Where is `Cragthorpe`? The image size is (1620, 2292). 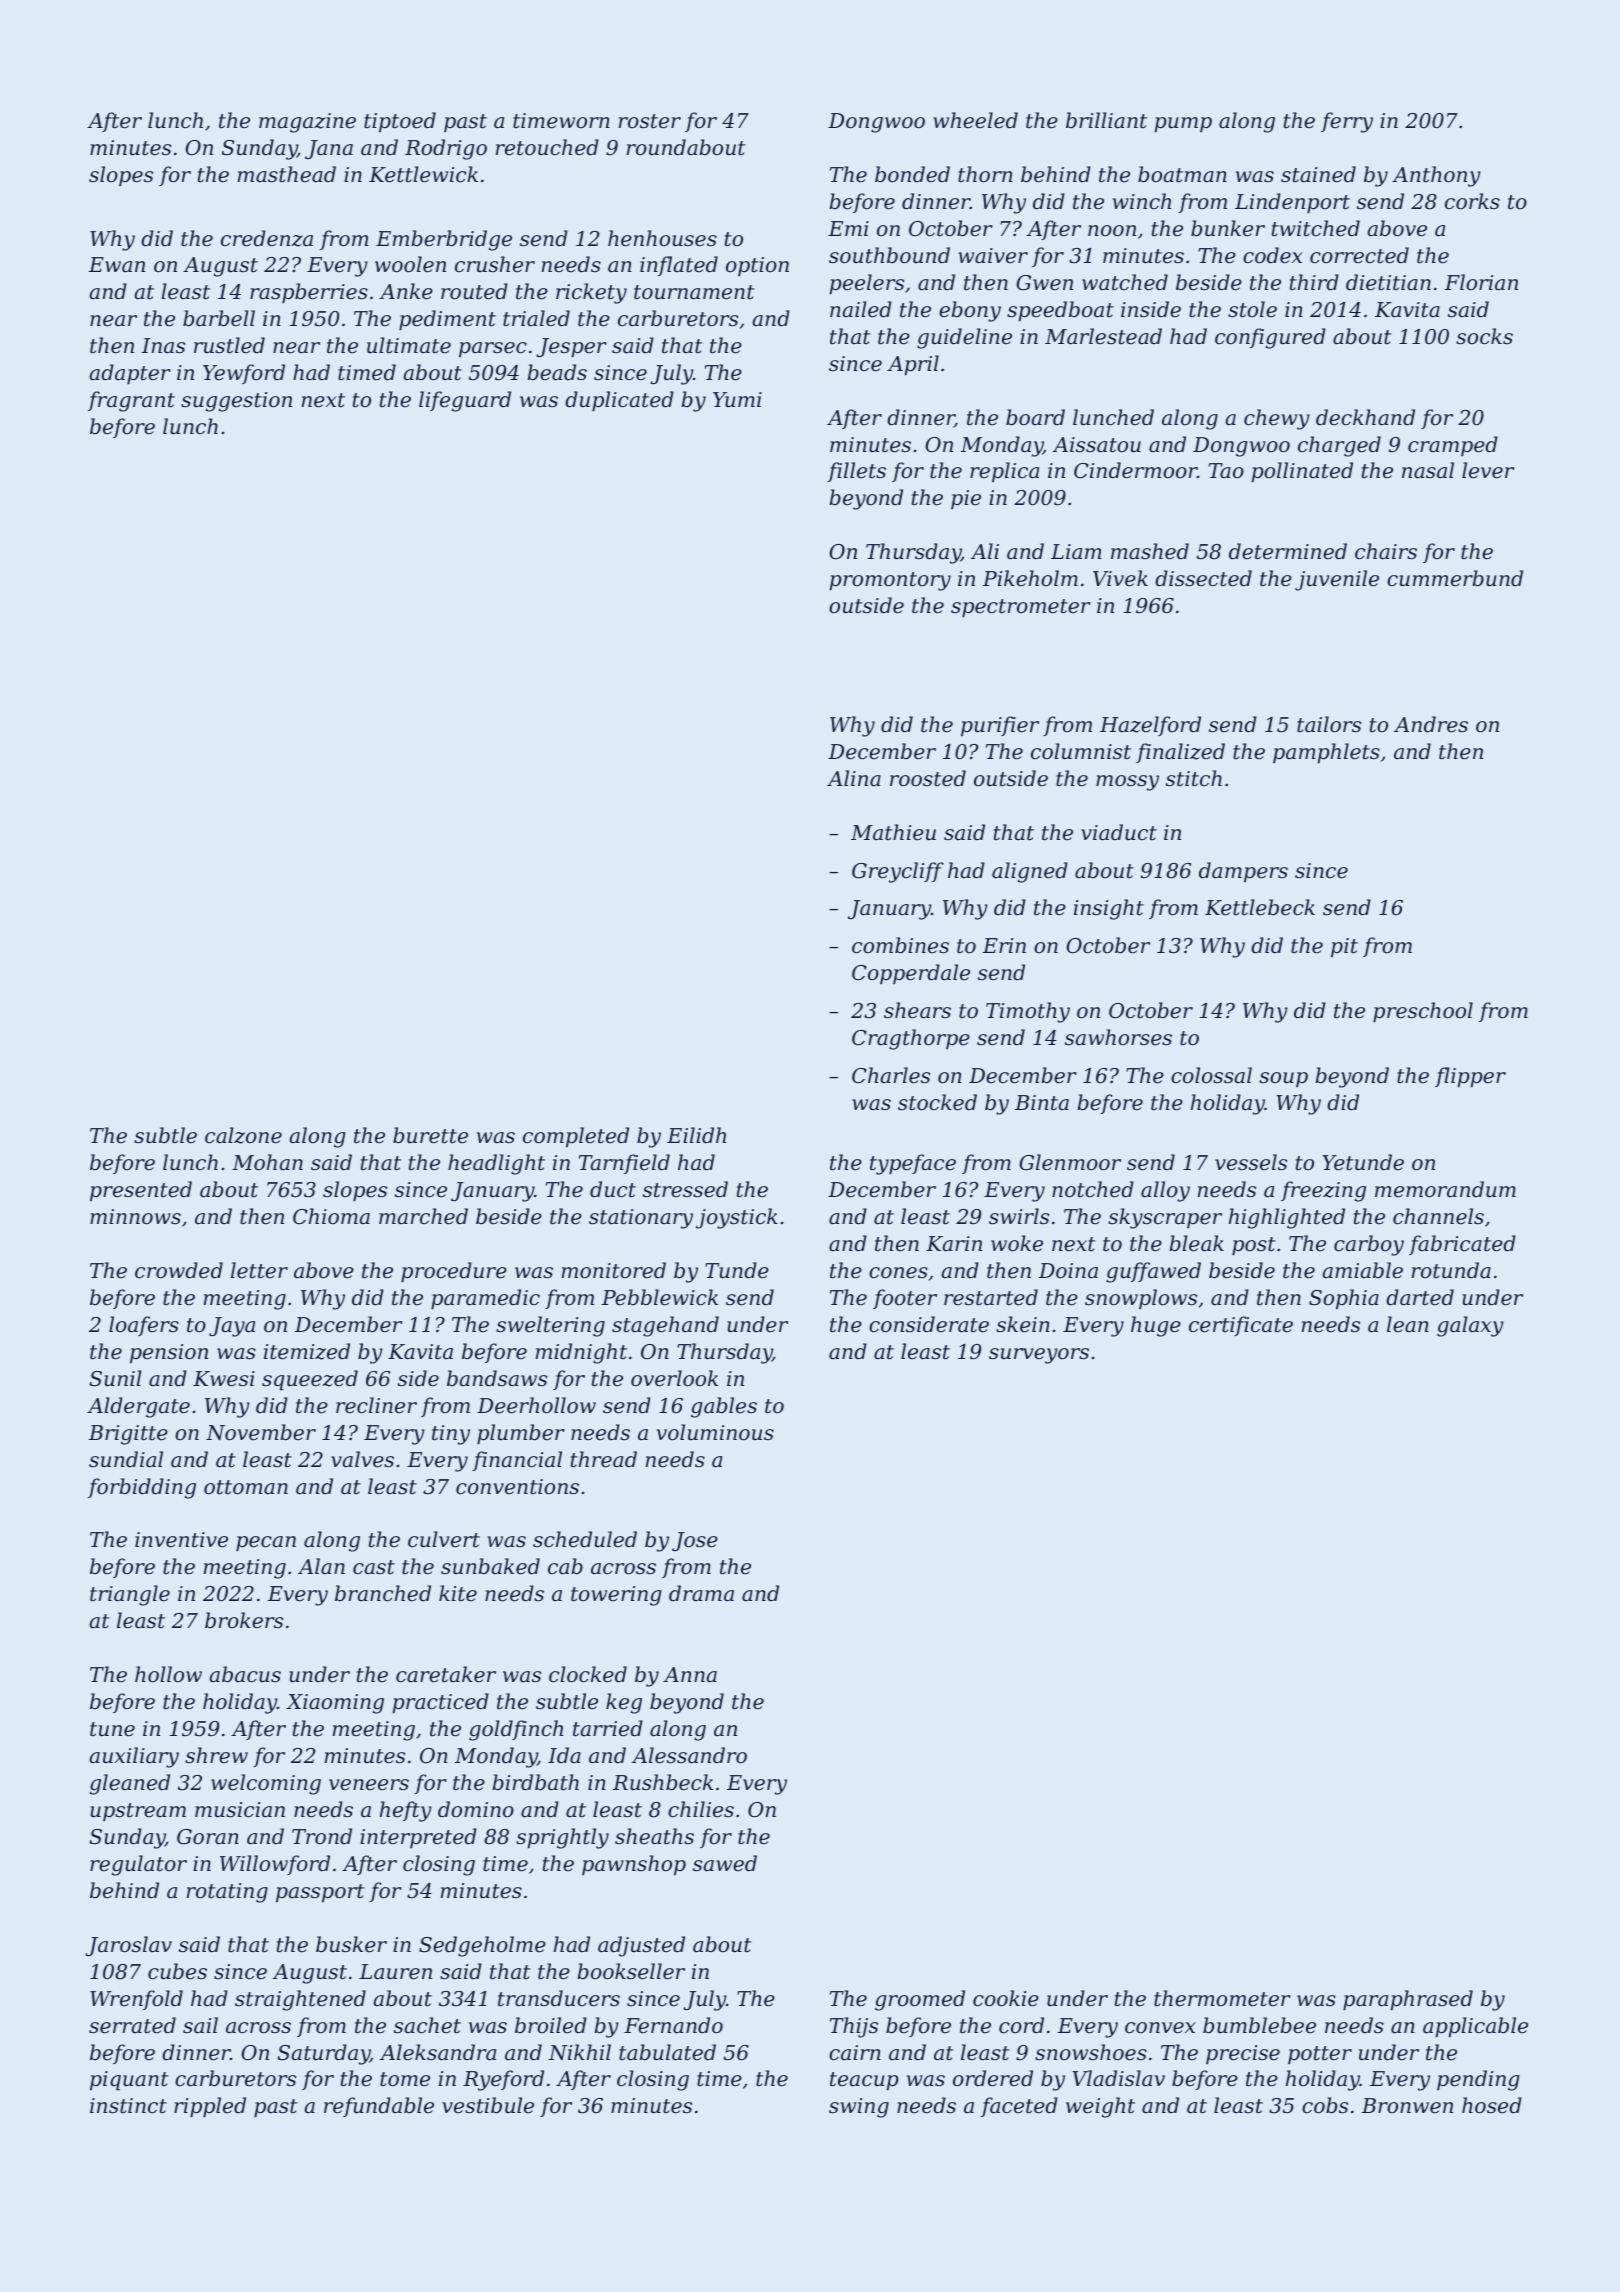
Cragthorpe is located at coordinates (911, 1039).
